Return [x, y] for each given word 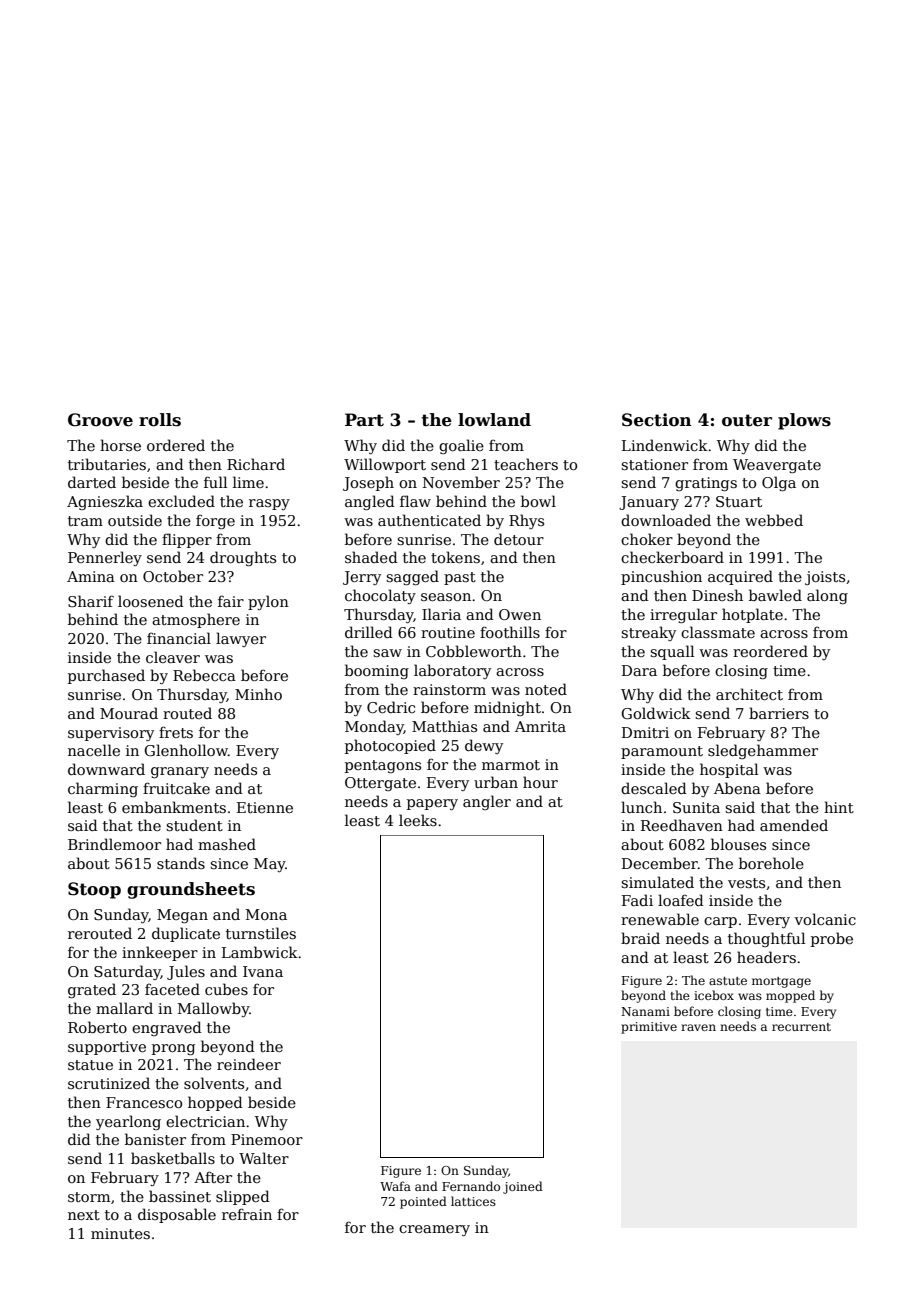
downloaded [666, 520]
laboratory [452, 671]
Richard [256, 464]
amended [794, 825]
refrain [247, 1214]
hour [540, 782]
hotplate [752, 615]
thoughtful [766, 939]
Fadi [637, 900]
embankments [174, 807]
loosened [151, 601]
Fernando [471, 1186]
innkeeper [160, 953]
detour [519, 539]
